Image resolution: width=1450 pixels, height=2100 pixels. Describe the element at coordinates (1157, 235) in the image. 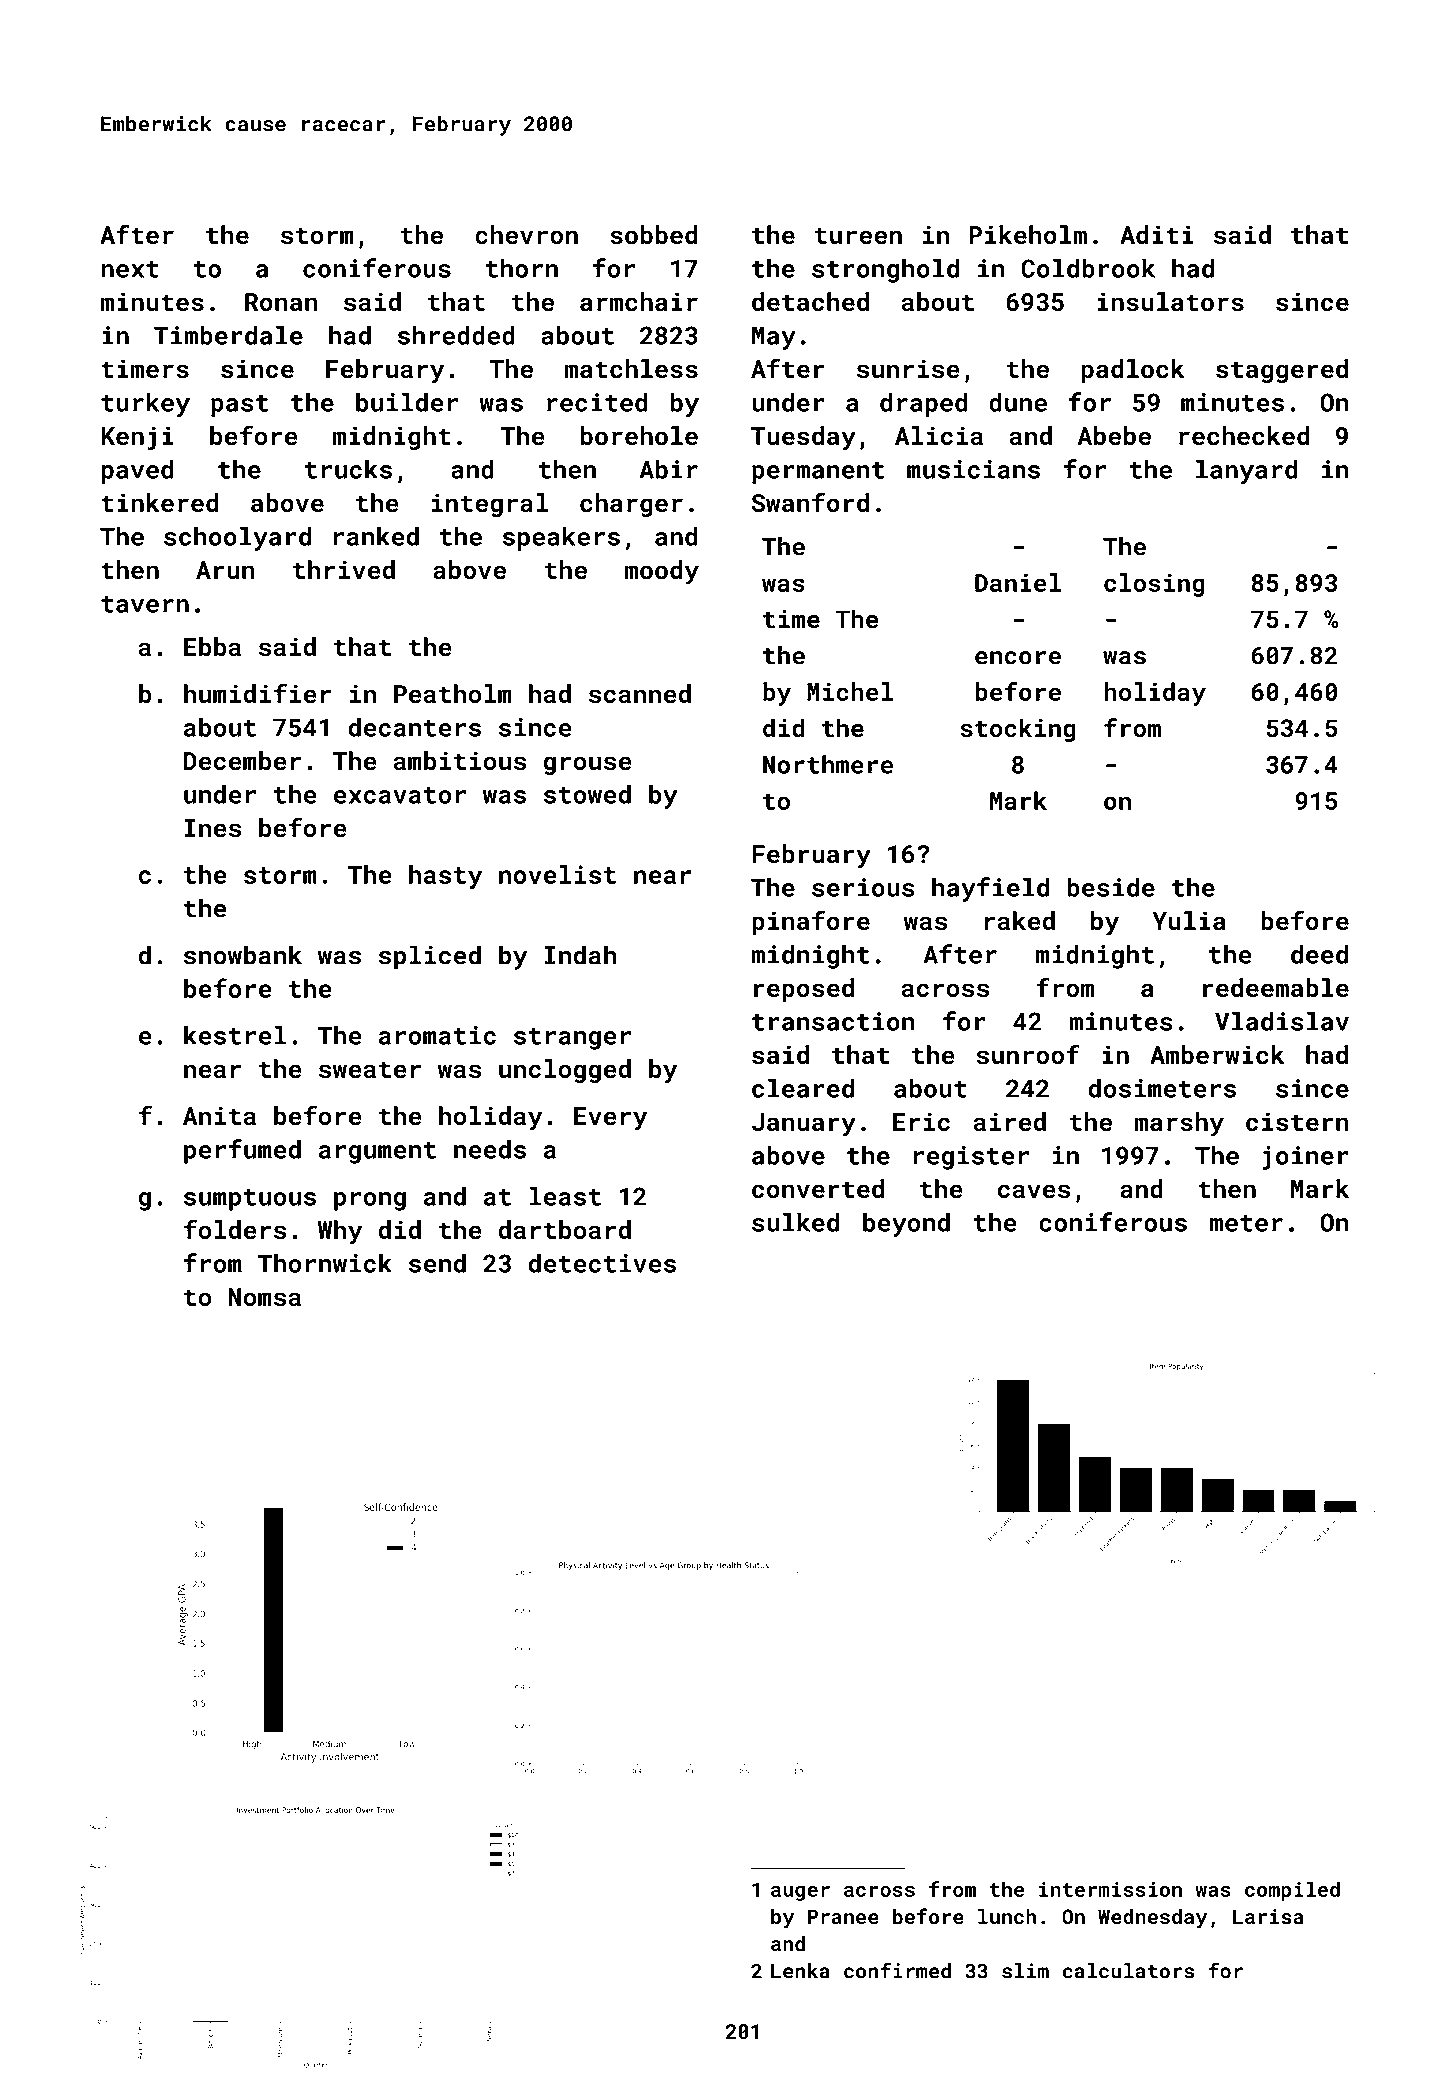

I see `Aditi` at that location.
